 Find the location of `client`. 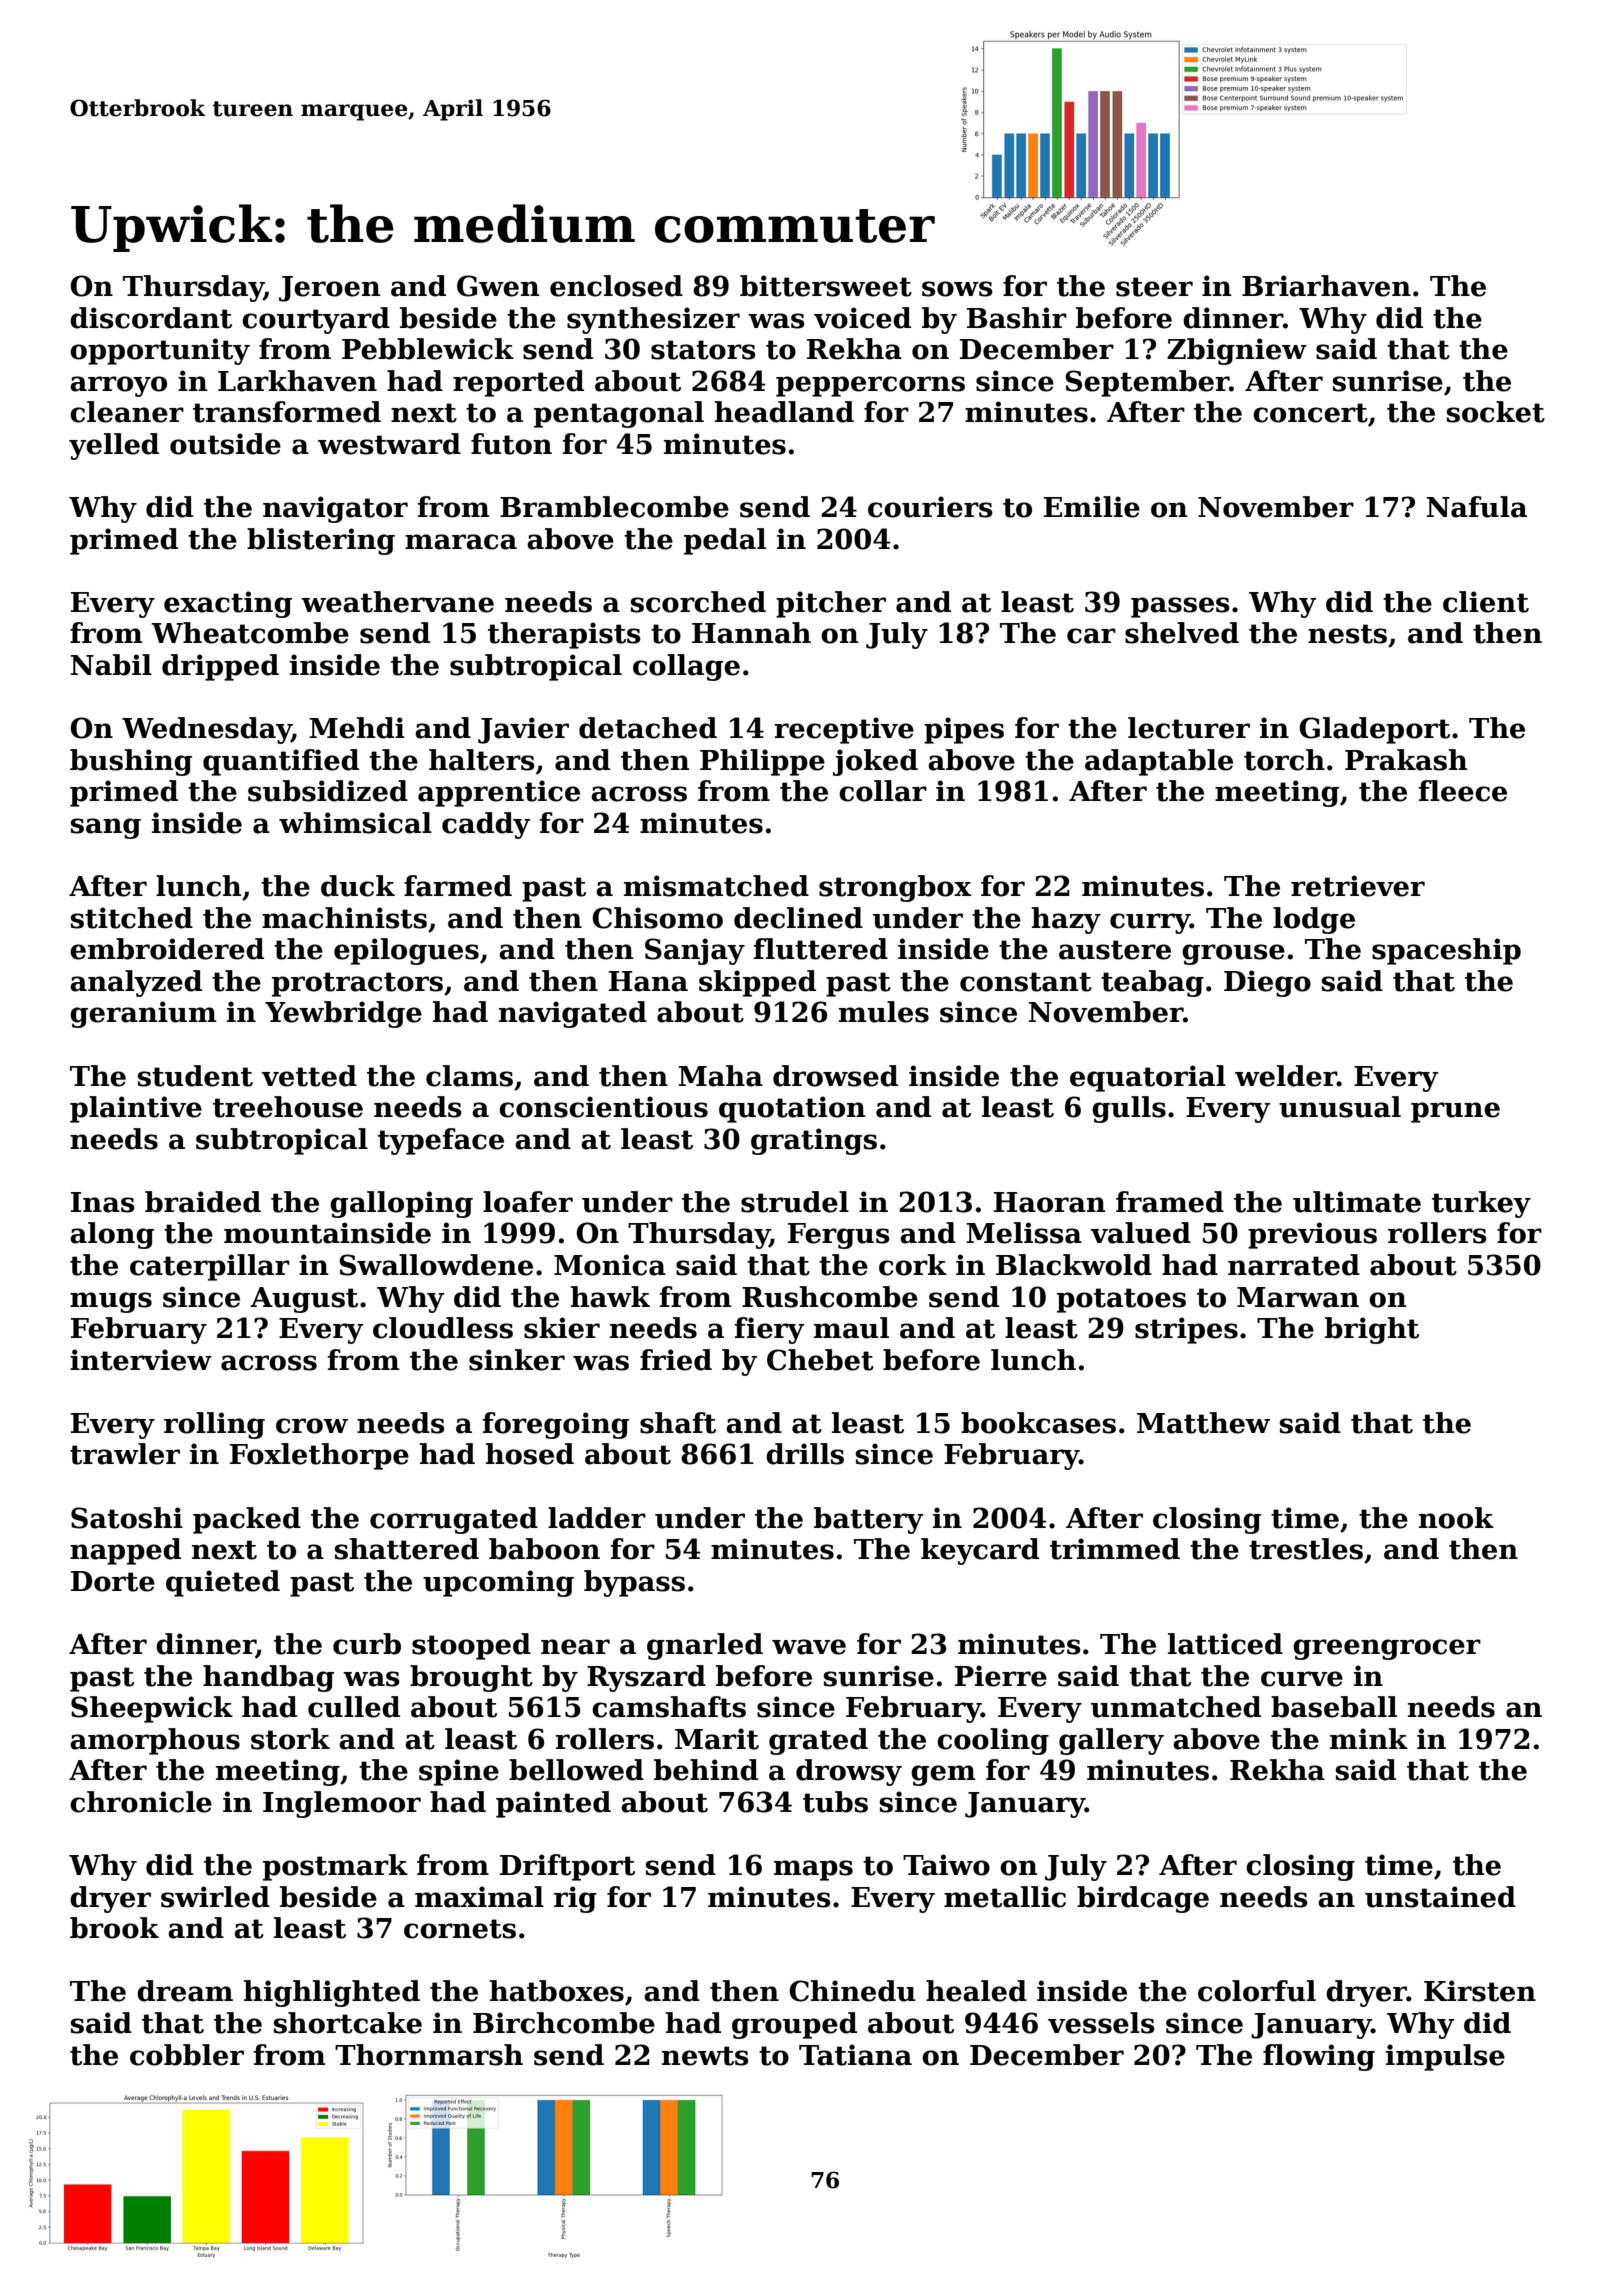

client is located at coordinates (1486, 602).
